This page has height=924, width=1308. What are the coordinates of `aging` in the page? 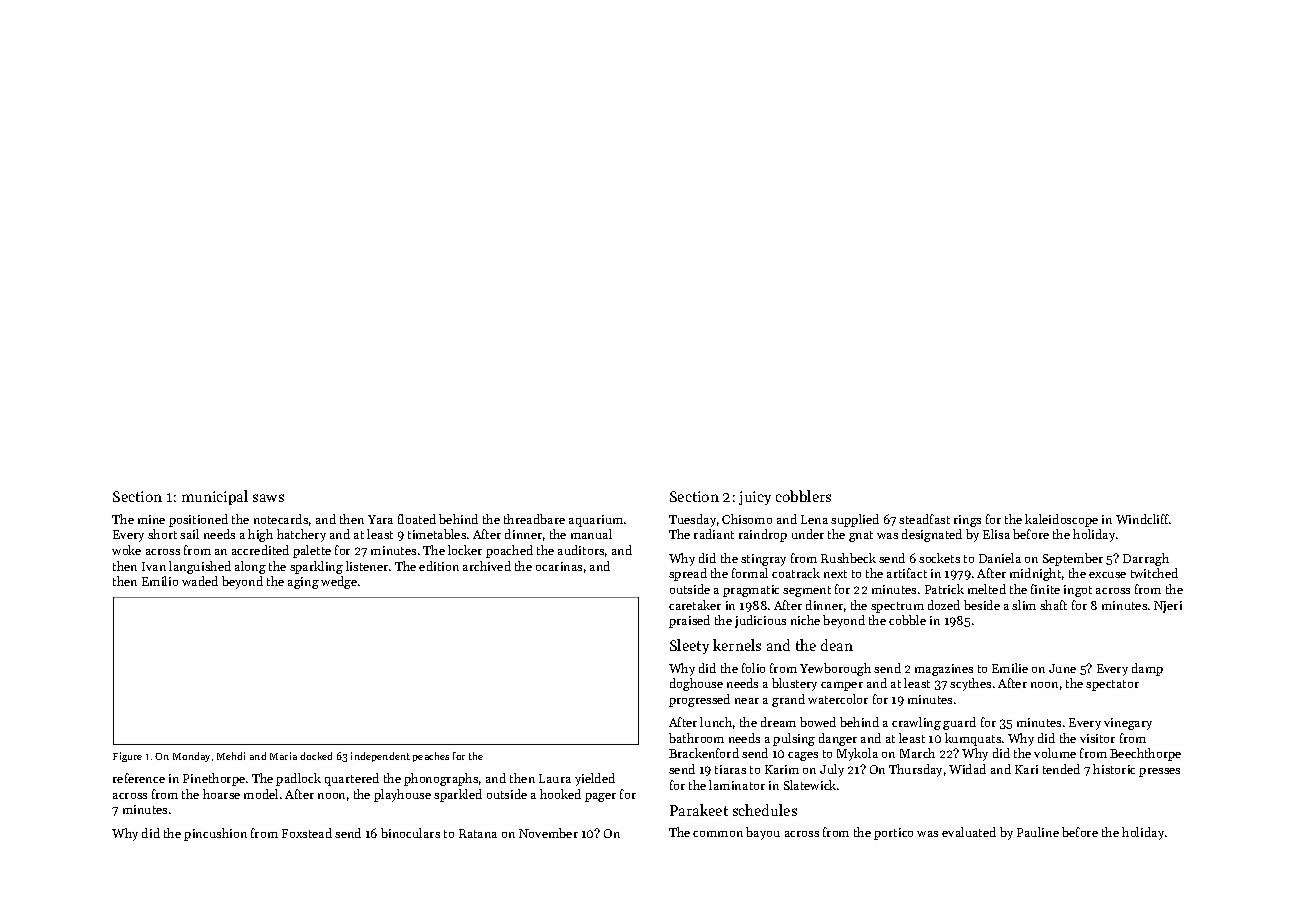 It's located at (303, 583).
